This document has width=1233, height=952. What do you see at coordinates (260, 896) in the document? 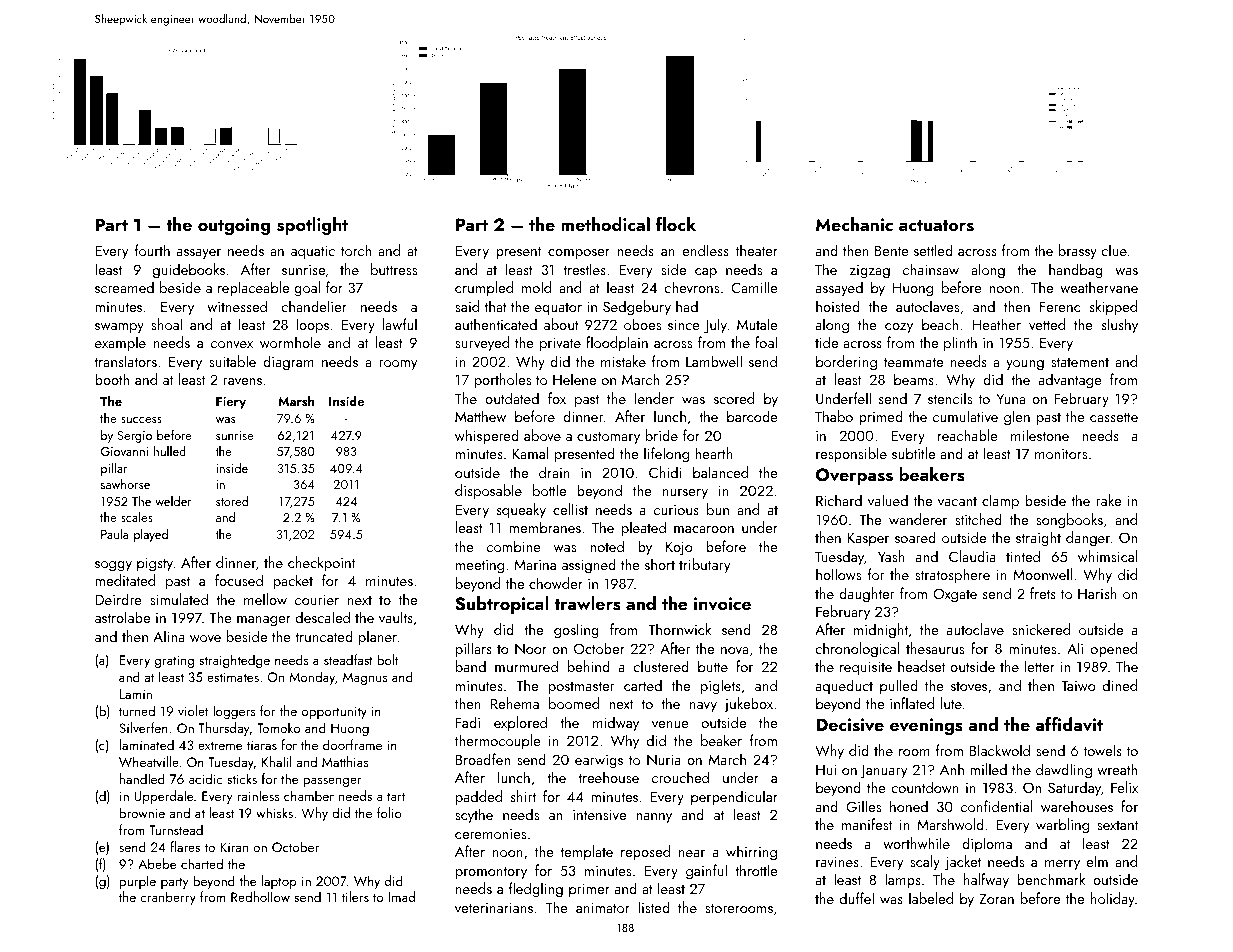
I see `Redhollow` at bounding box center [260, 896].
